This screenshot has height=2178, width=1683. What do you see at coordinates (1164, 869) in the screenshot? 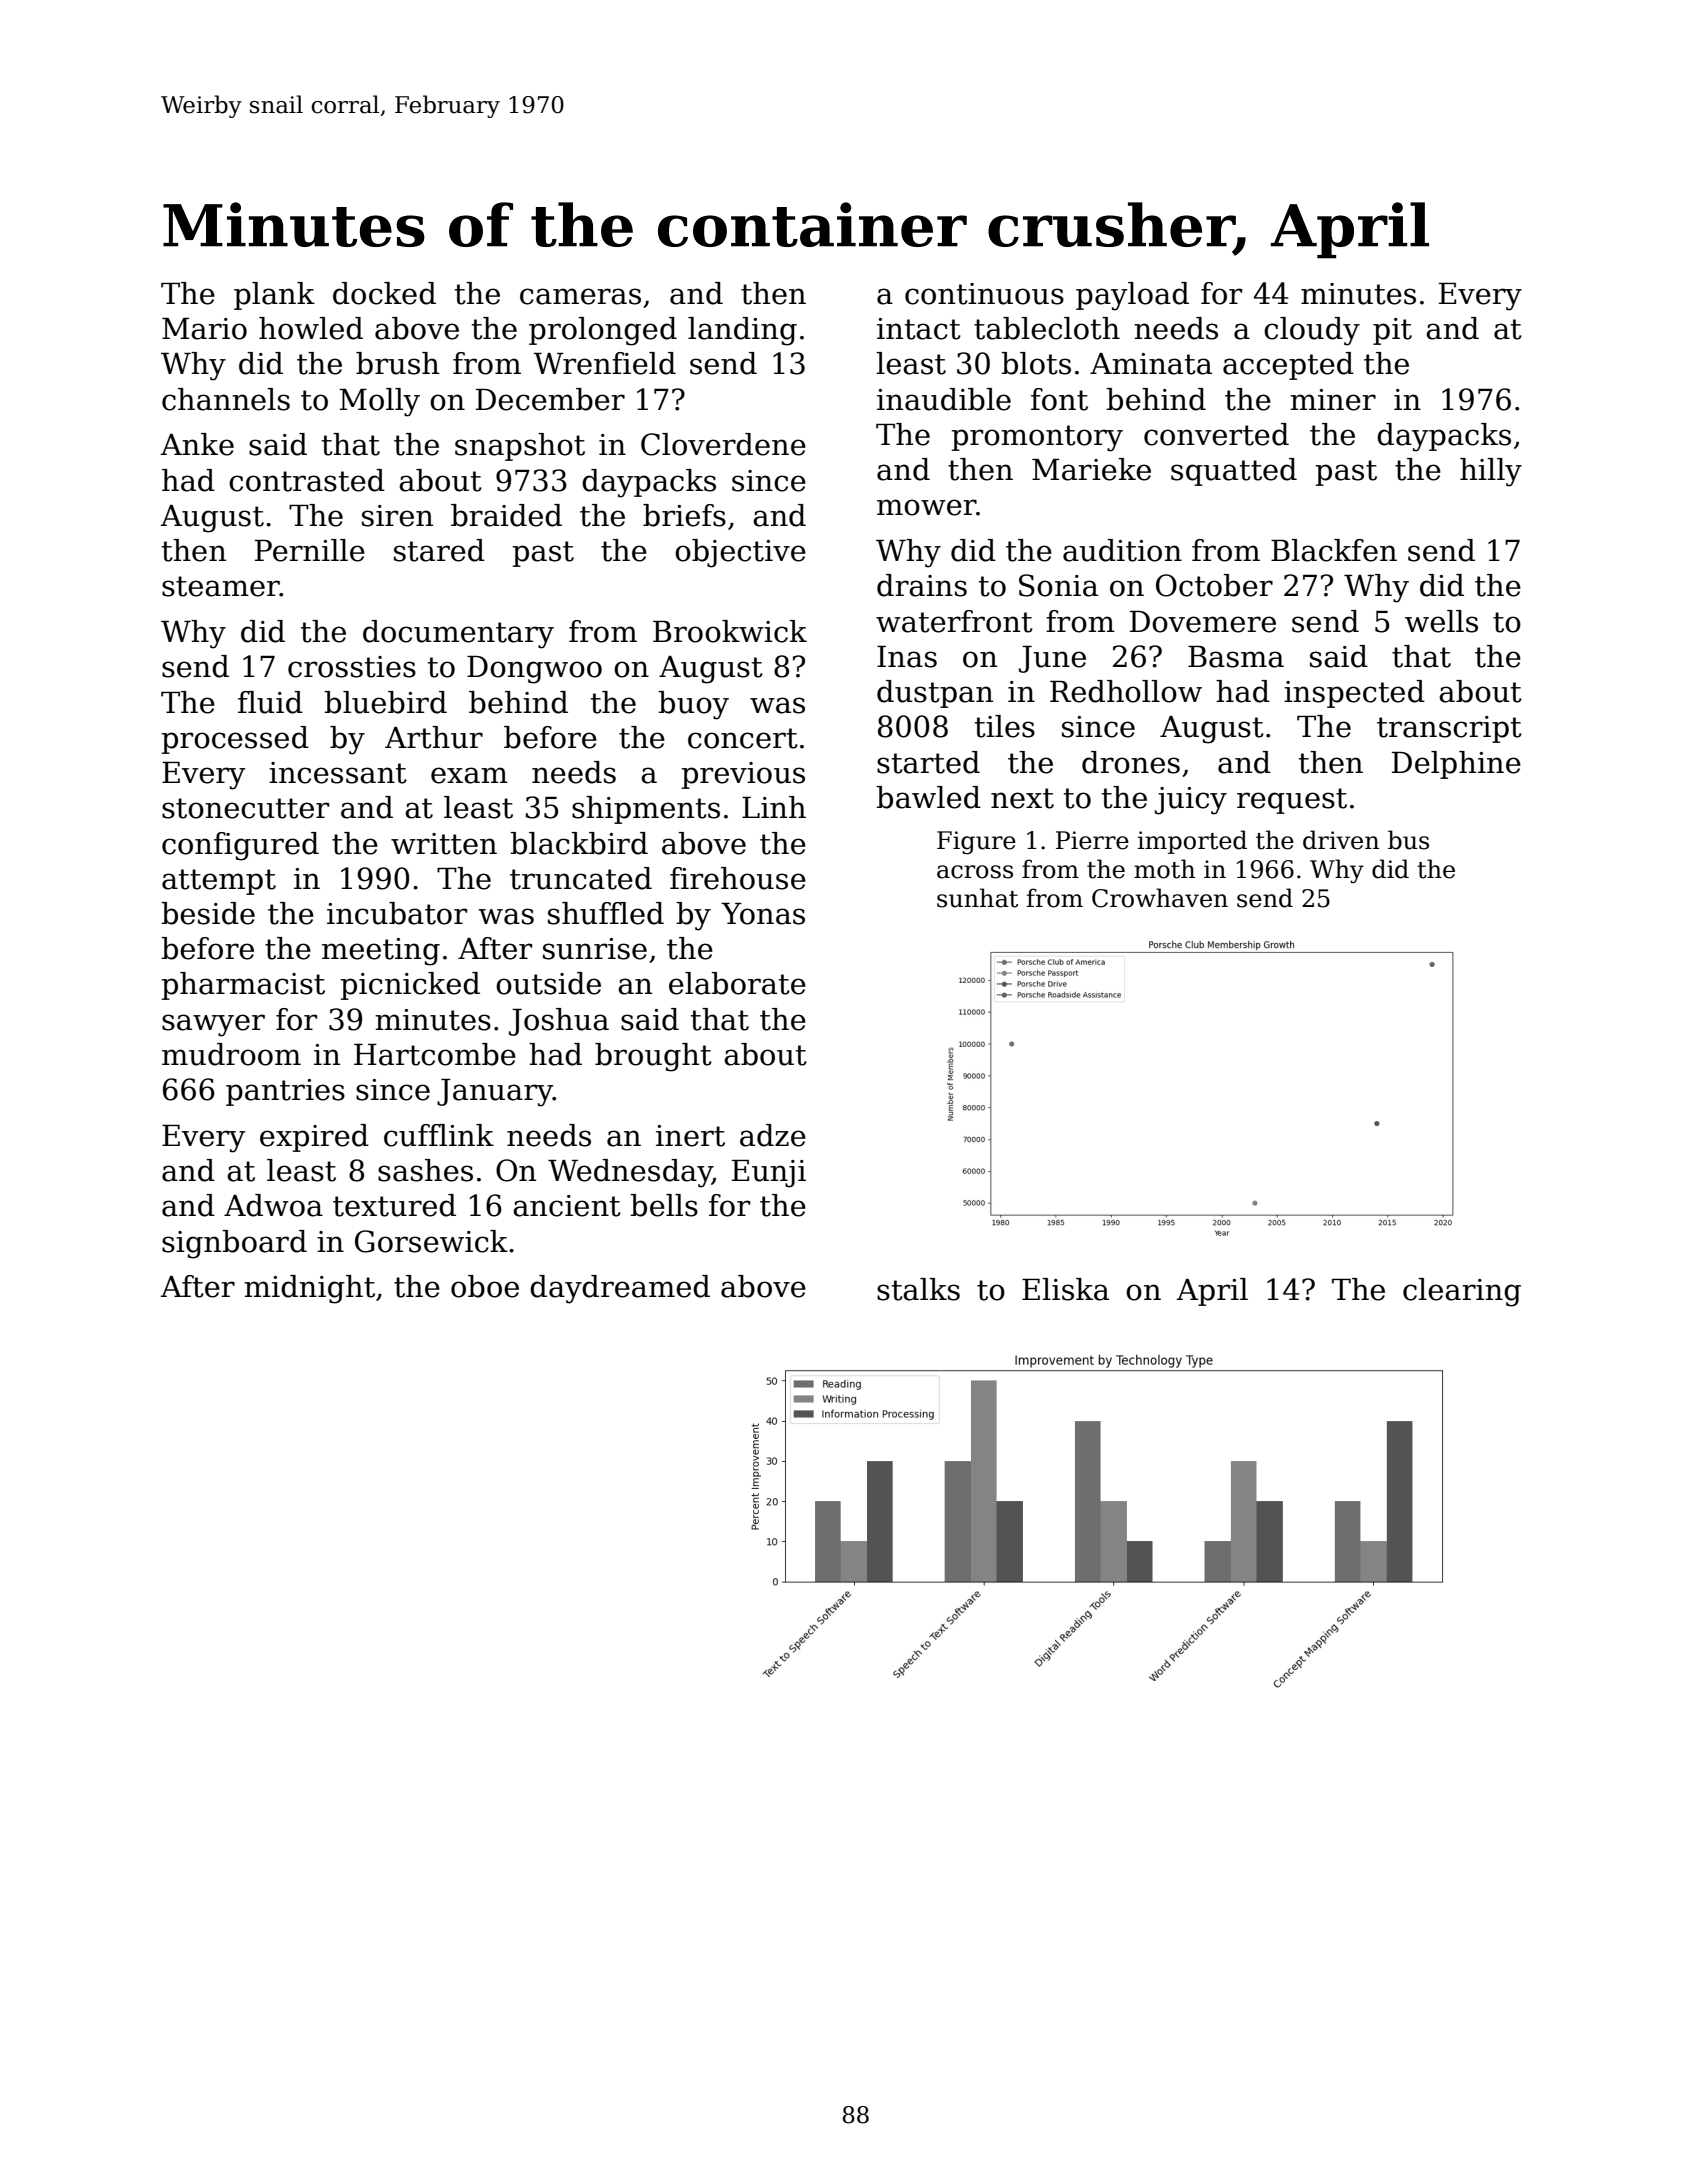
I see `moth` at bounding box center [1164, 869].
